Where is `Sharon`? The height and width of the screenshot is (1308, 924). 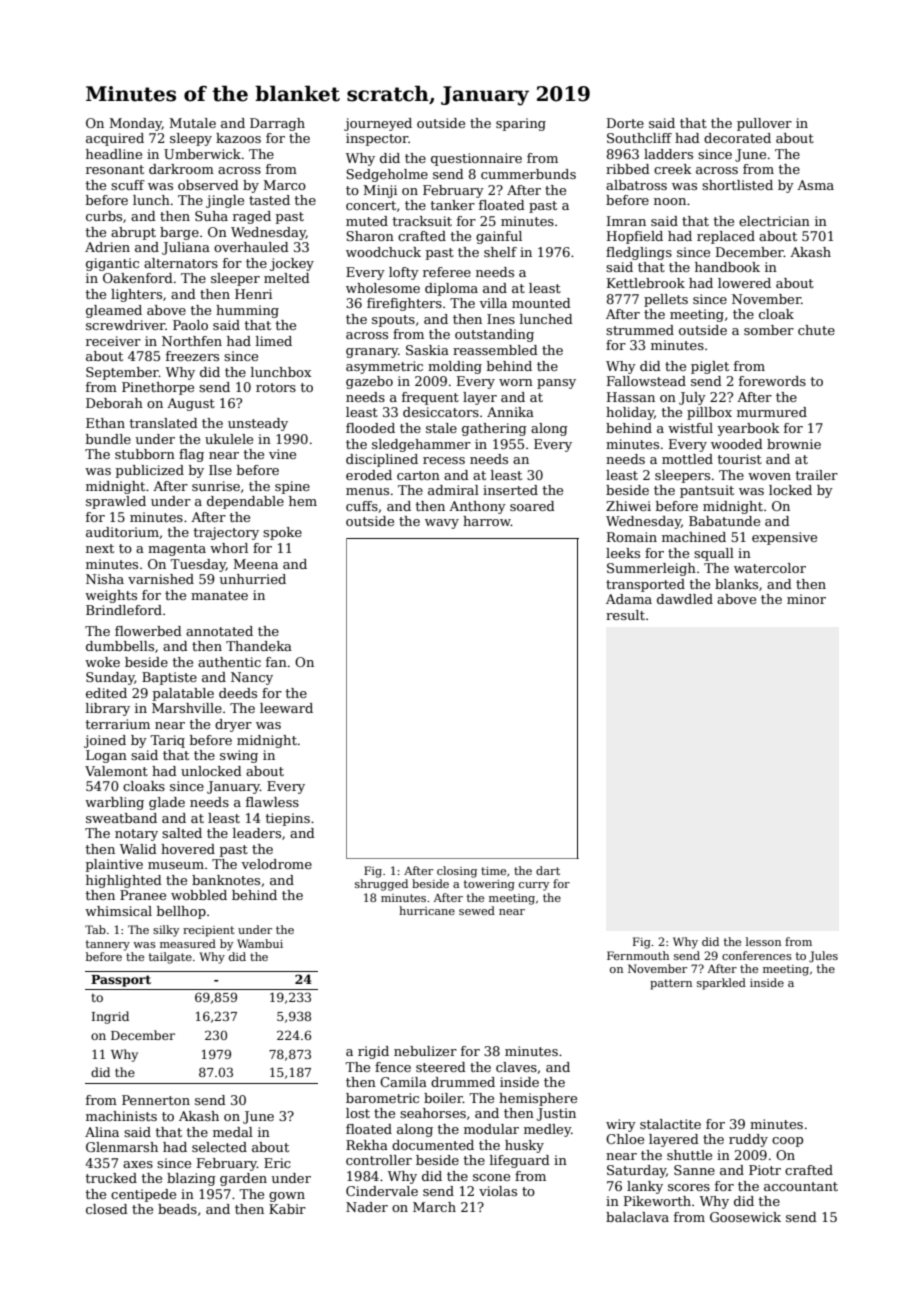 Sharon is located at coordinates (370, 236).
